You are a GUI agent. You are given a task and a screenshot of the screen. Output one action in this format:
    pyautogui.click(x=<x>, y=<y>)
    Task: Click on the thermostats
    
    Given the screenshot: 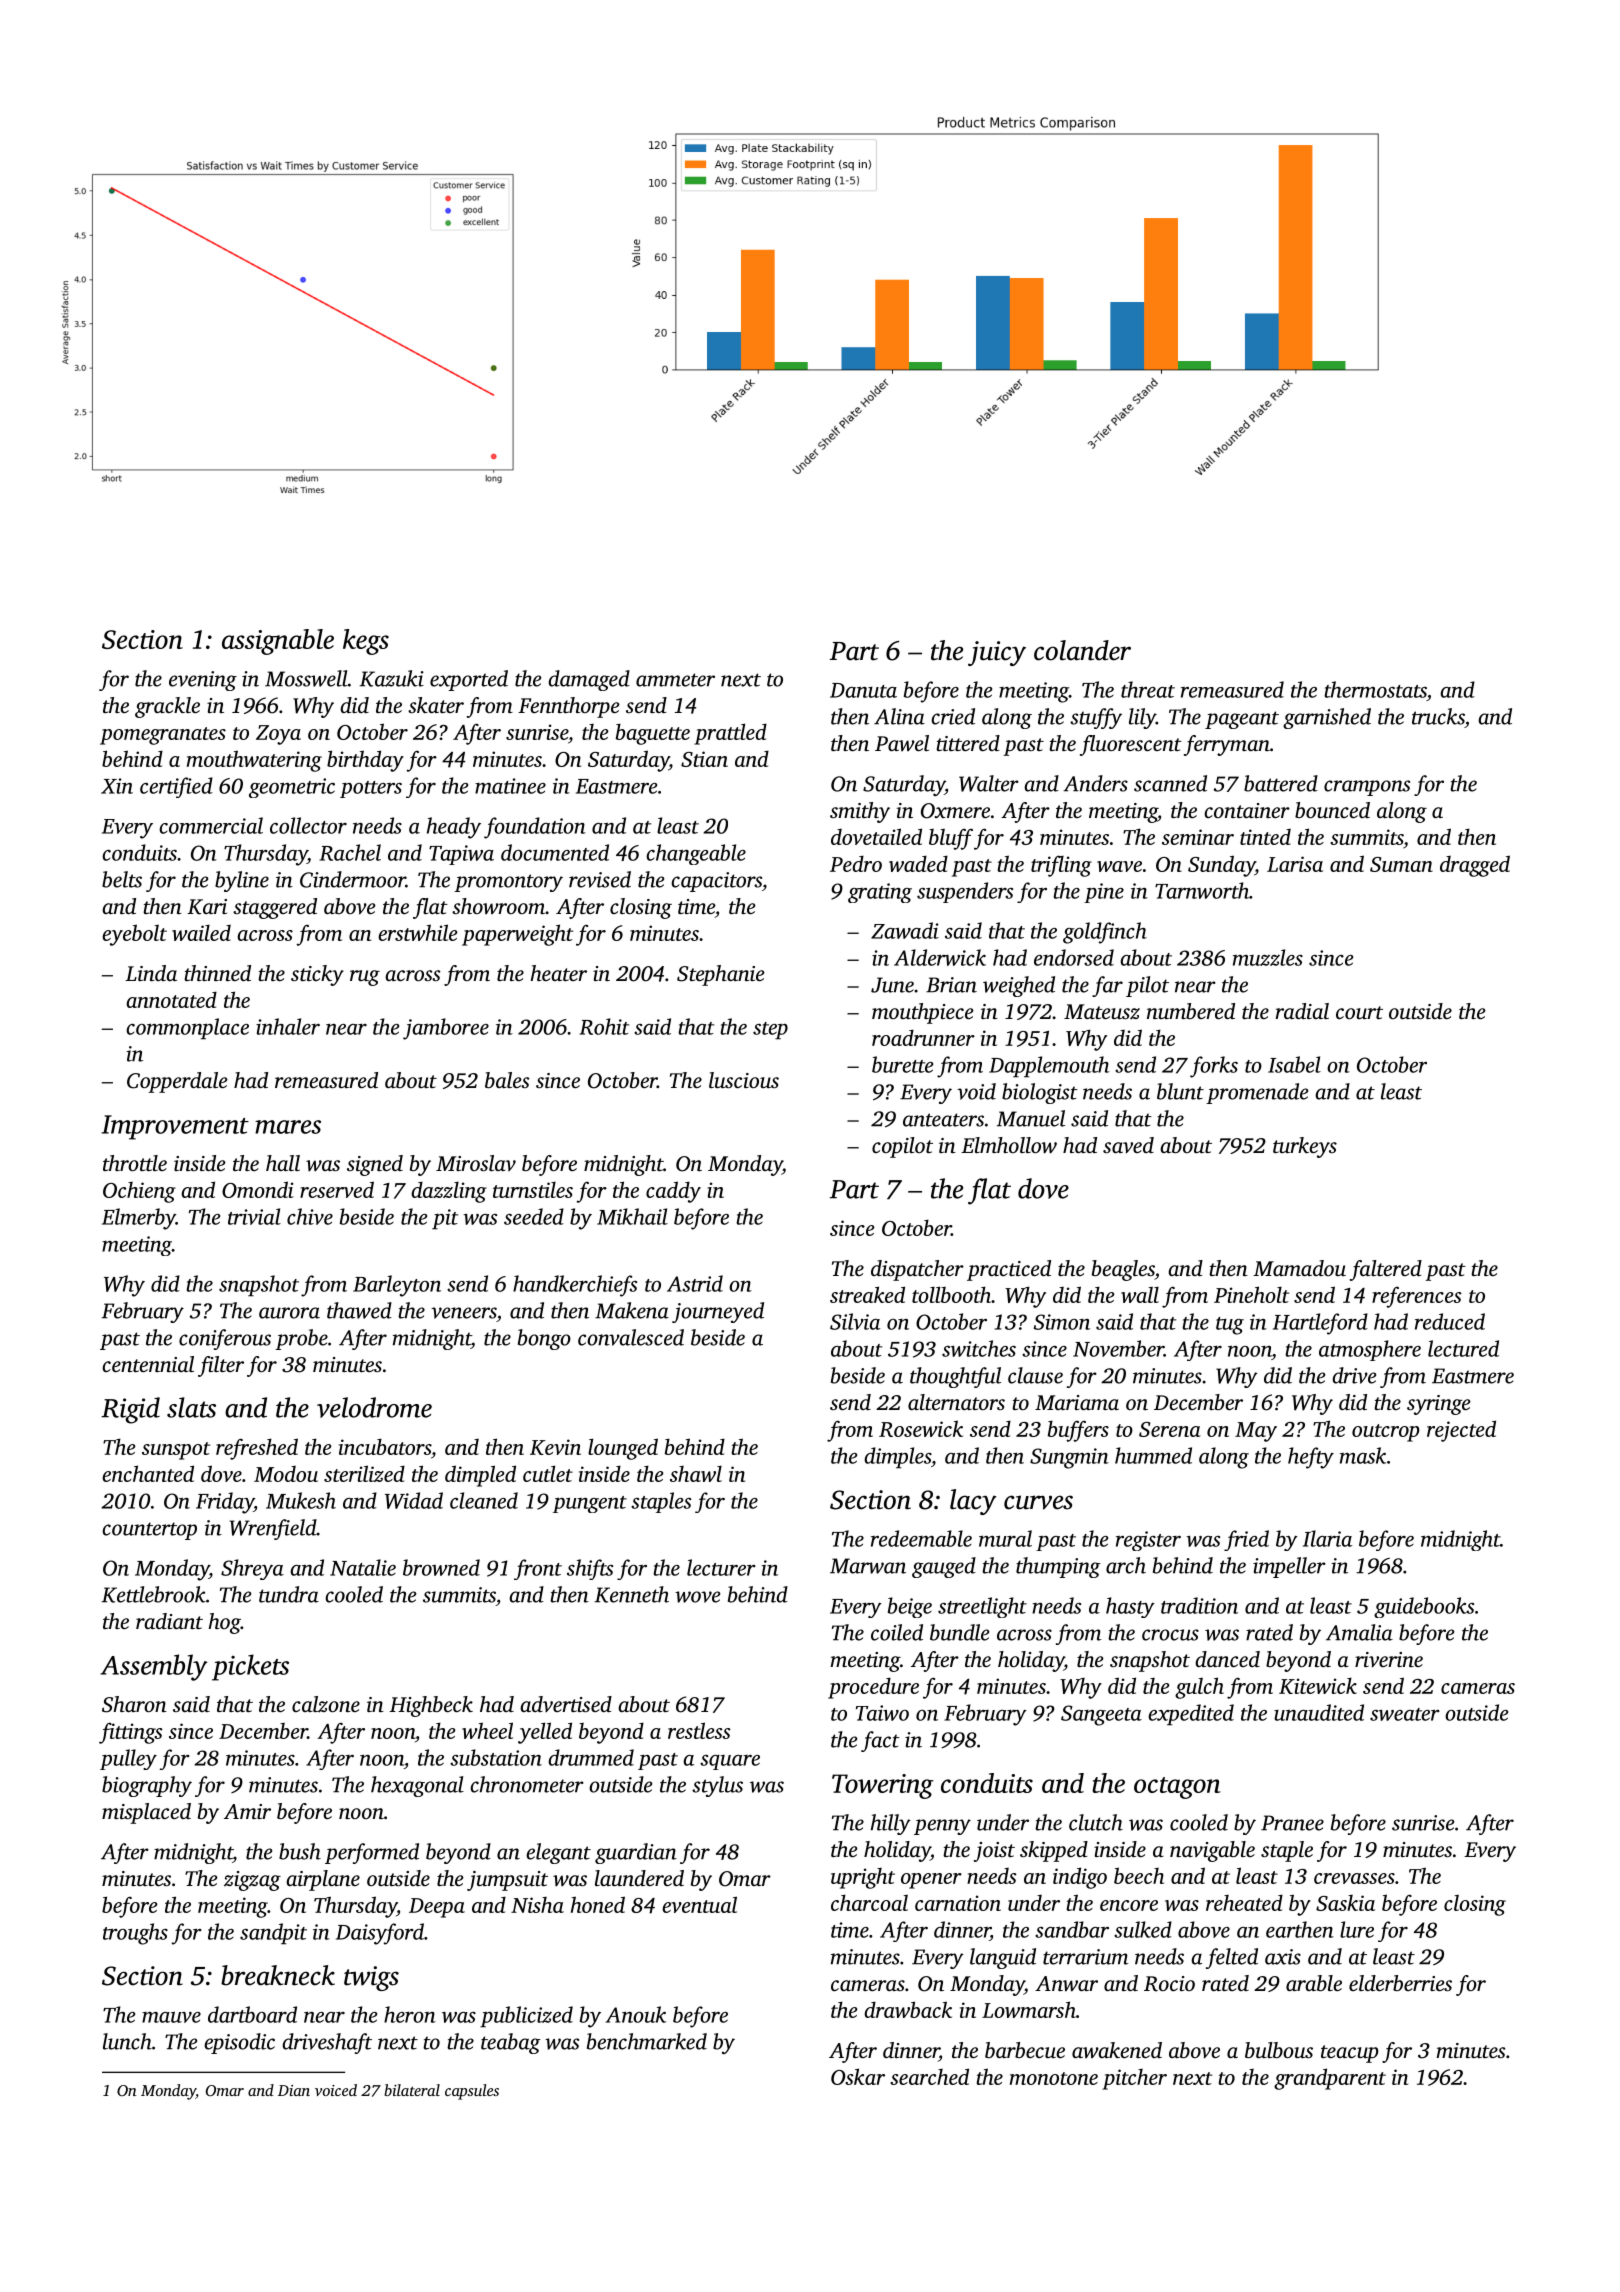 What is the action you would take?
    pyautogui.click(x=1375, y=689)
